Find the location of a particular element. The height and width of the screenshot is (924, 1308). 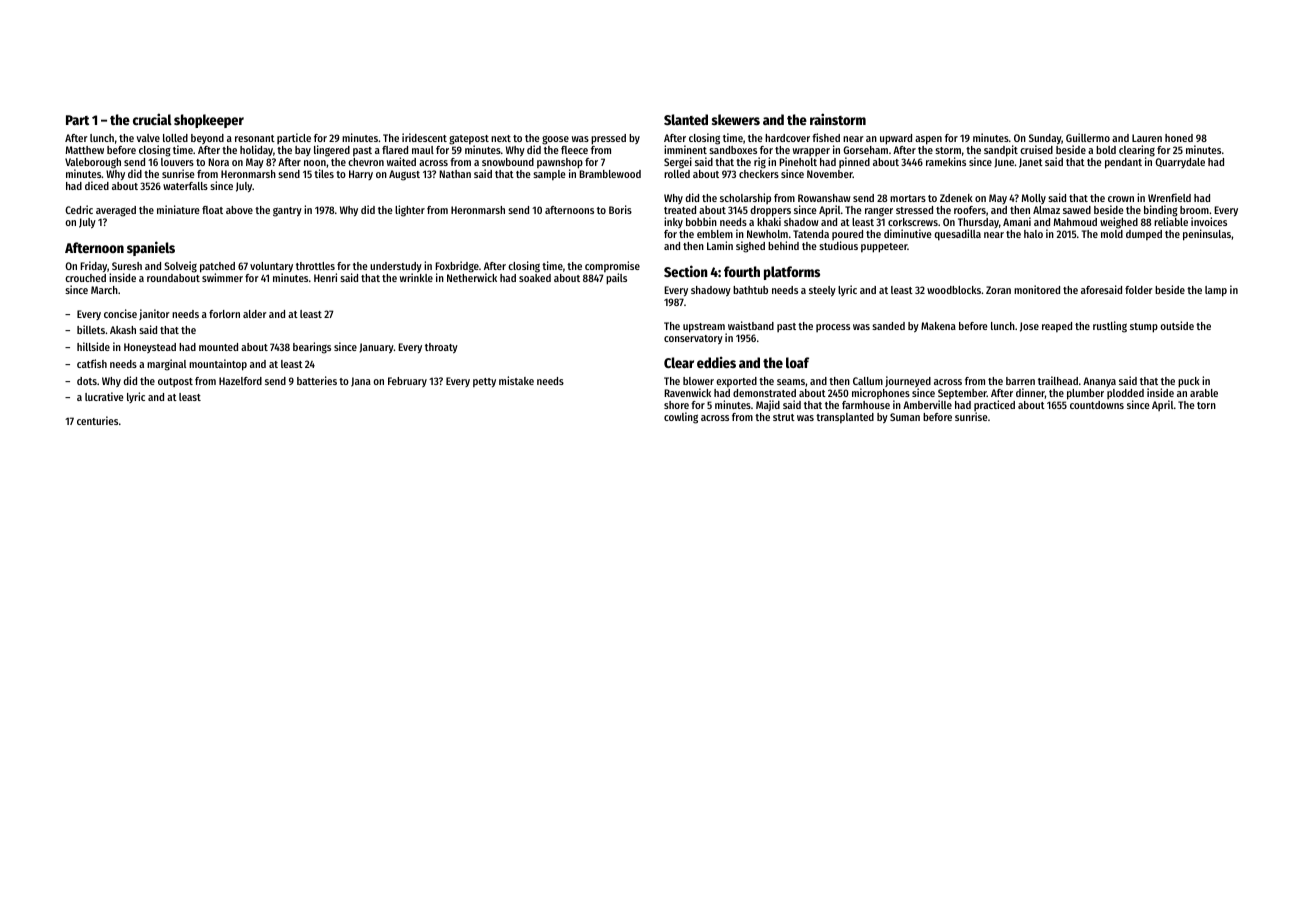

scholarship is located at coordinates (745, 198).
